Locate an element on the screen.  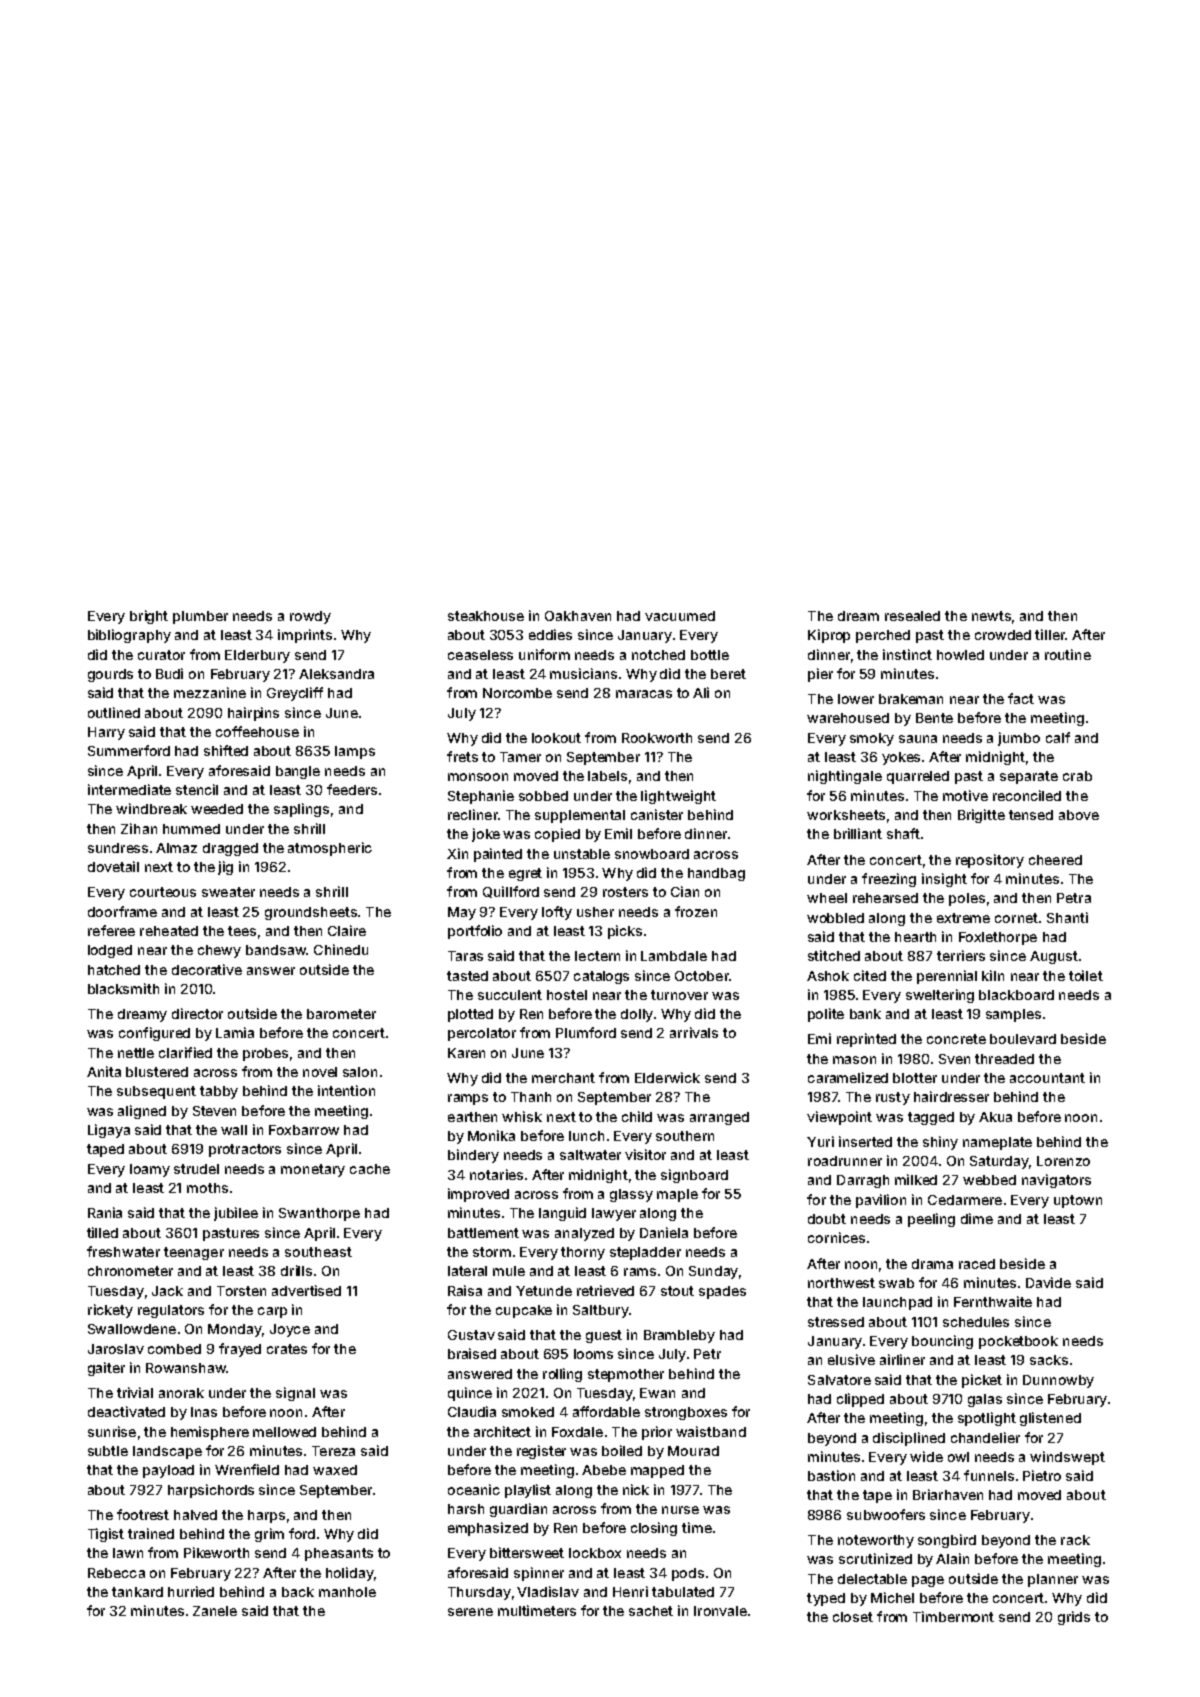
jig is located at coordinates (225, 868).
